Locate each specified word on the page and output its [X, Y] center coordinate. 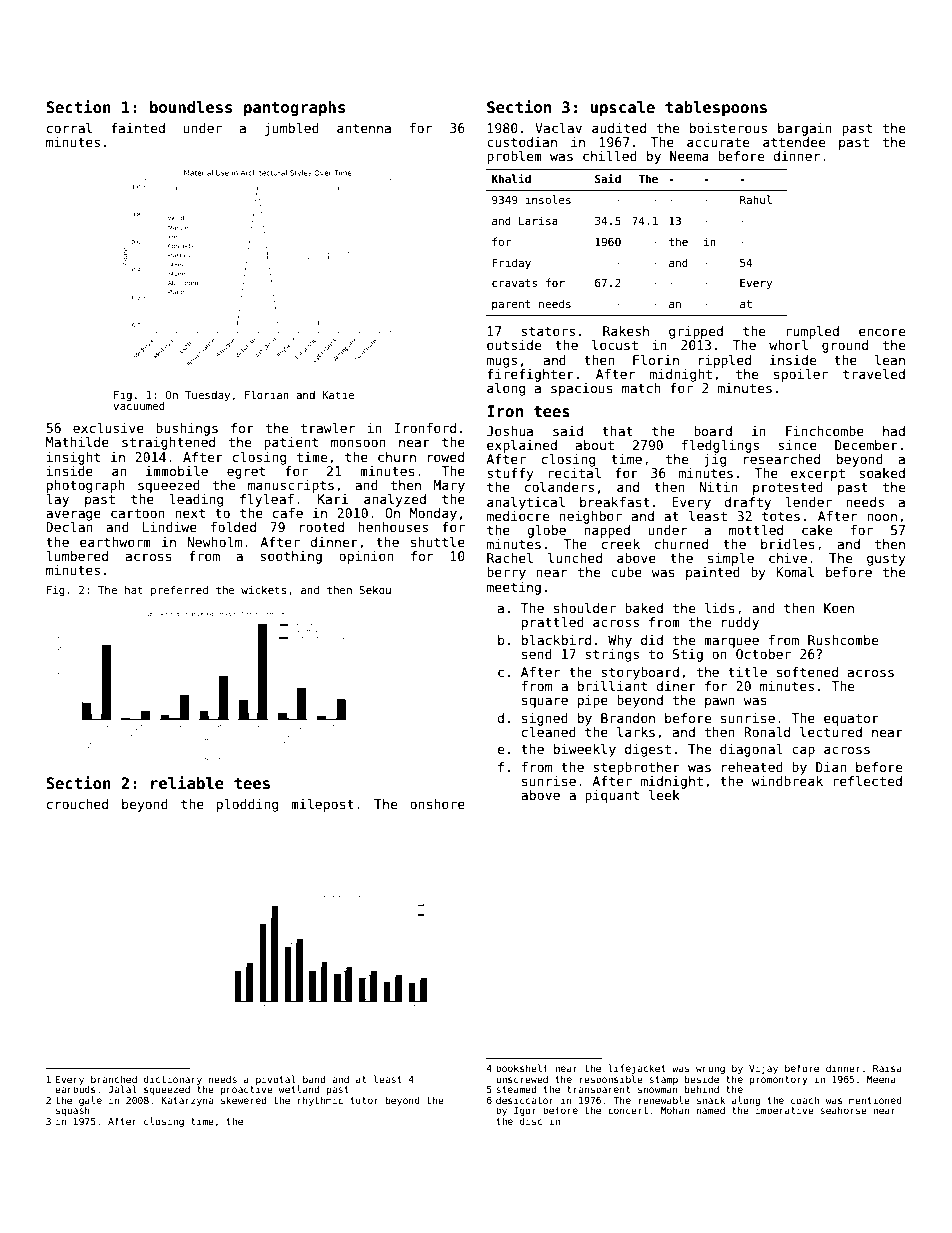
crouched [77, 804]
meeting [514, 588]
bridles [788, 544]
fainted [138, 128]
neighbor [591, 517]
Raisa [887, 1068]
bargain [805, 129]
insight [73, 458]
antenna [364, 128]
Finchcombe [825, 431]
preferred [179, 590]
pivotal [276, 1080]
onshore [437, 804]
